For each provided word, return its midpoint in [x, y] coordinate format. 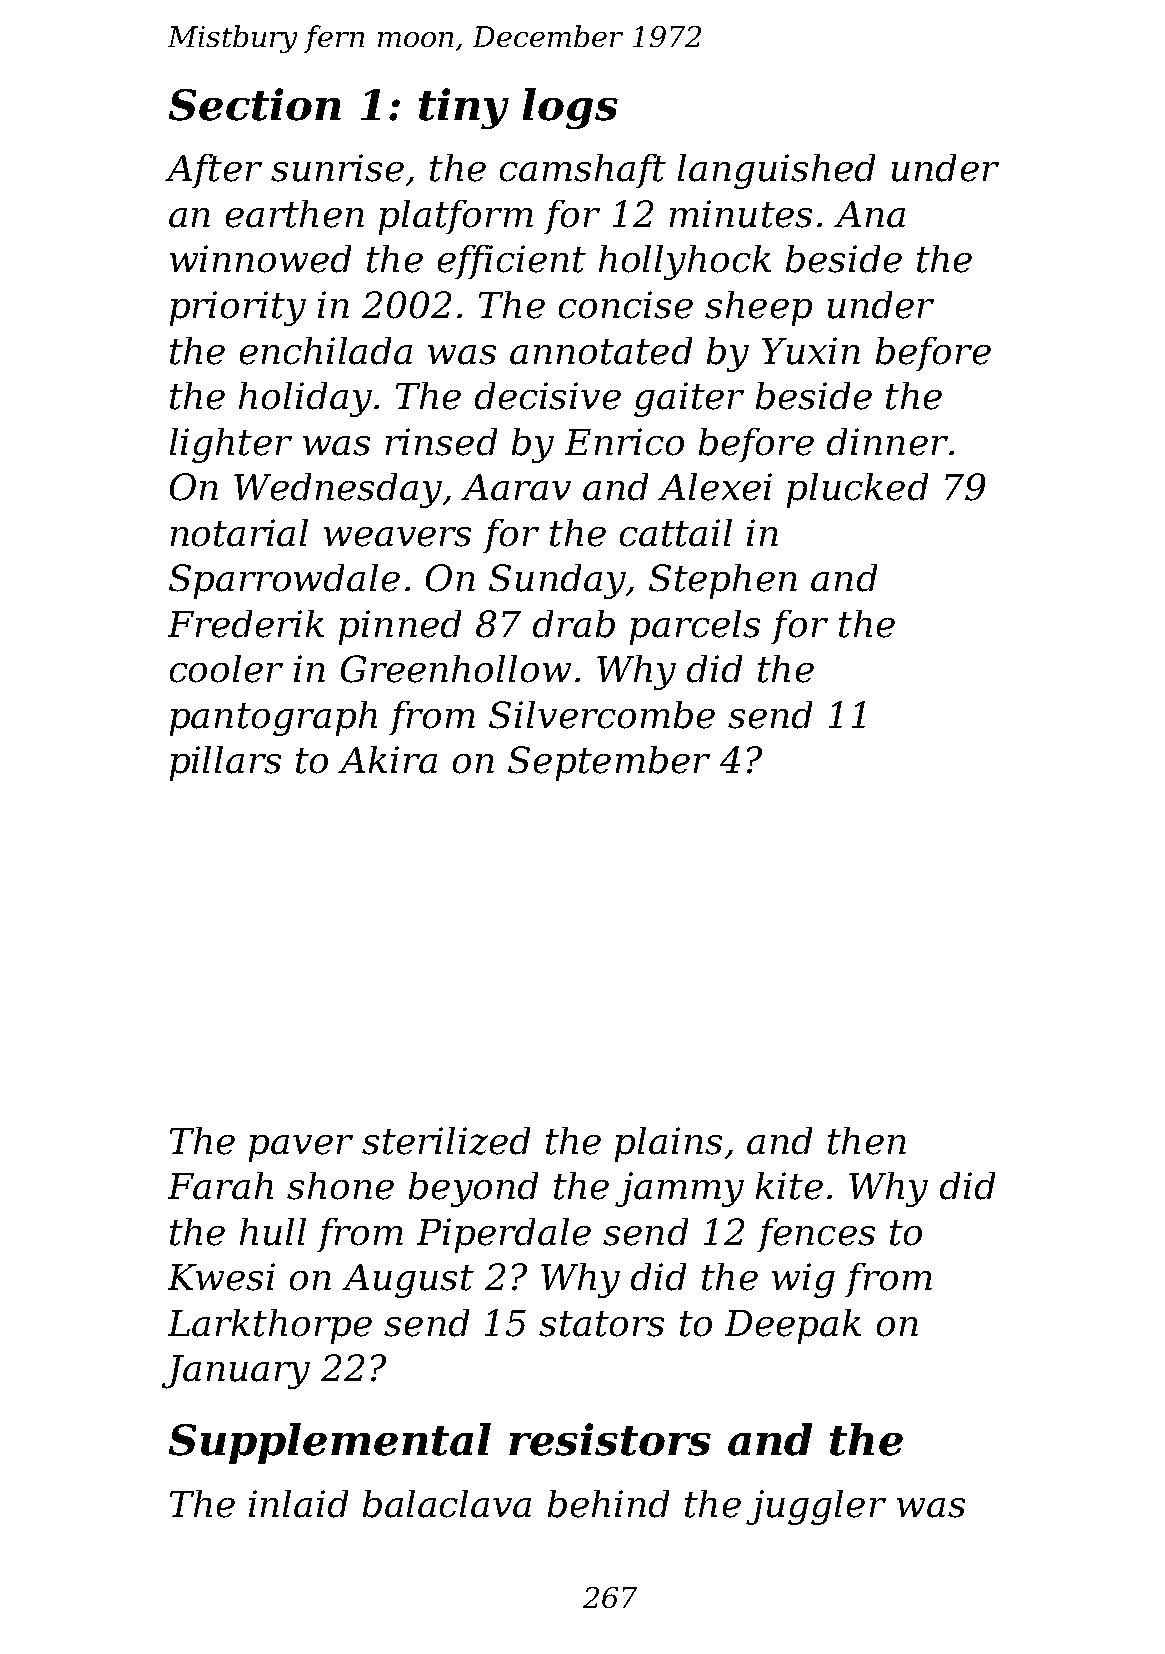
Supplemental [330, 1443]
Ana [869, 214]
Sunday [557, 581]
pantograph [273, 718]
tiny [464, 108]
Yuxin [811, 351]
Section [255, 104]
